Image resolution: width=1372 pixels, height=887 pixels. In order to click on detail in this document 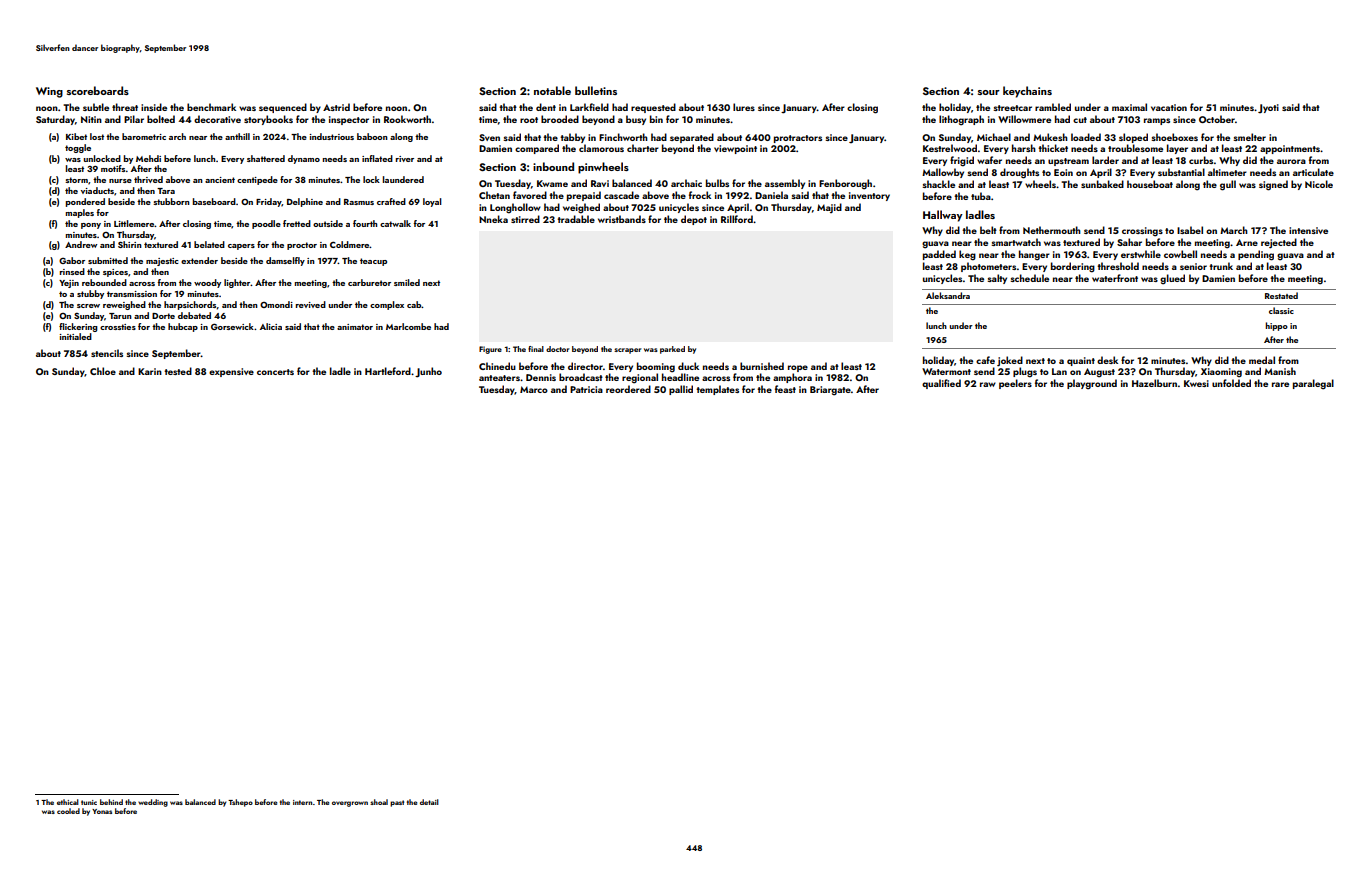, I will do `click(429, 802)`.
